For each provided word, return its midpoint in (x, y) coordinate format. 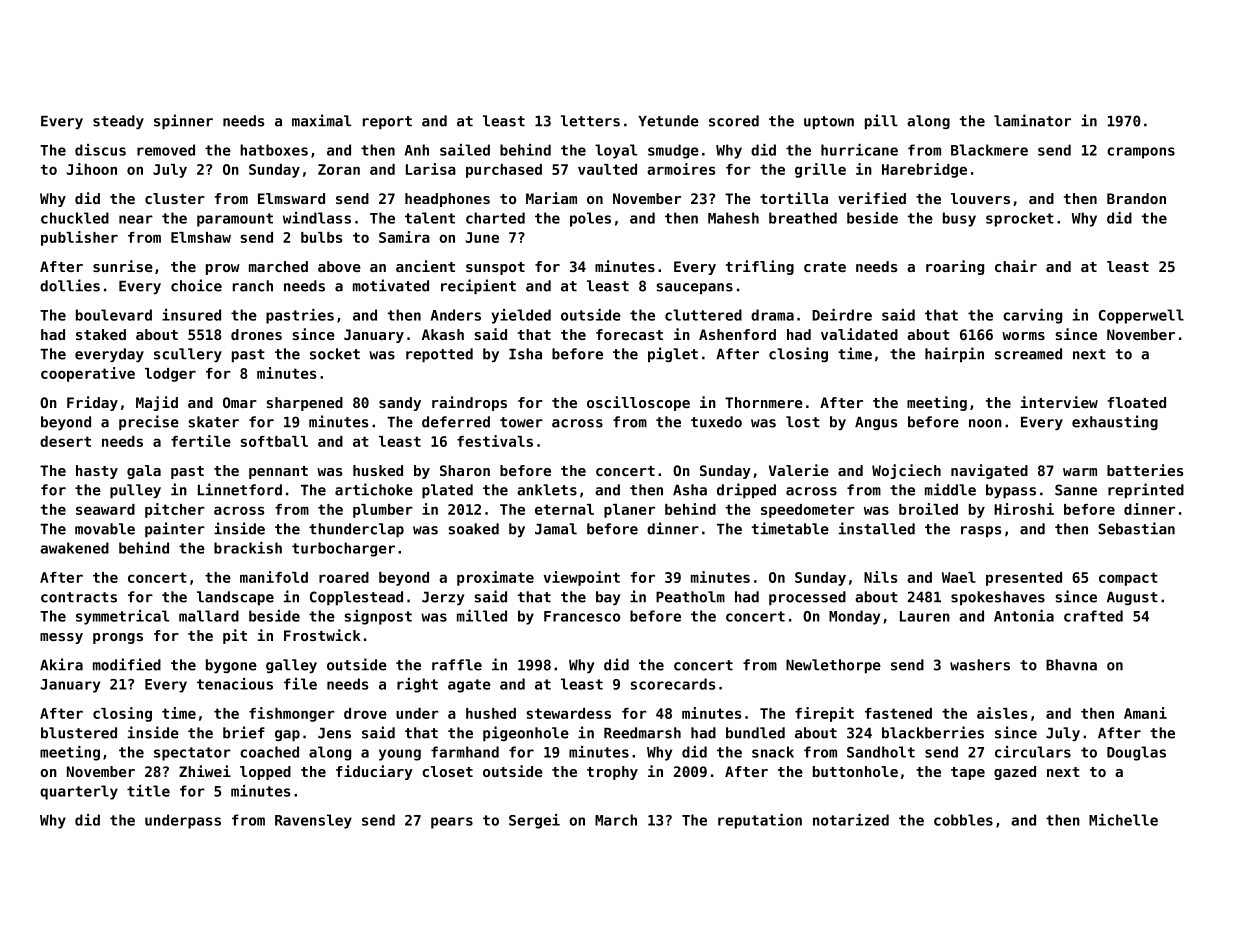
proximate (495, 578)
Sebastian (1136, 528)
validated (859, 334)
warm (1080, 472)
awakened (74, 548)
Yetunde (668, 121)
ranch (253, 286)
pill (881, 121)
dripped (746, 490)
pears (452, 823)
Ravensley (313, 821)
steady (118, 122)
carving (1032, 316)
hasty (97, 472)
